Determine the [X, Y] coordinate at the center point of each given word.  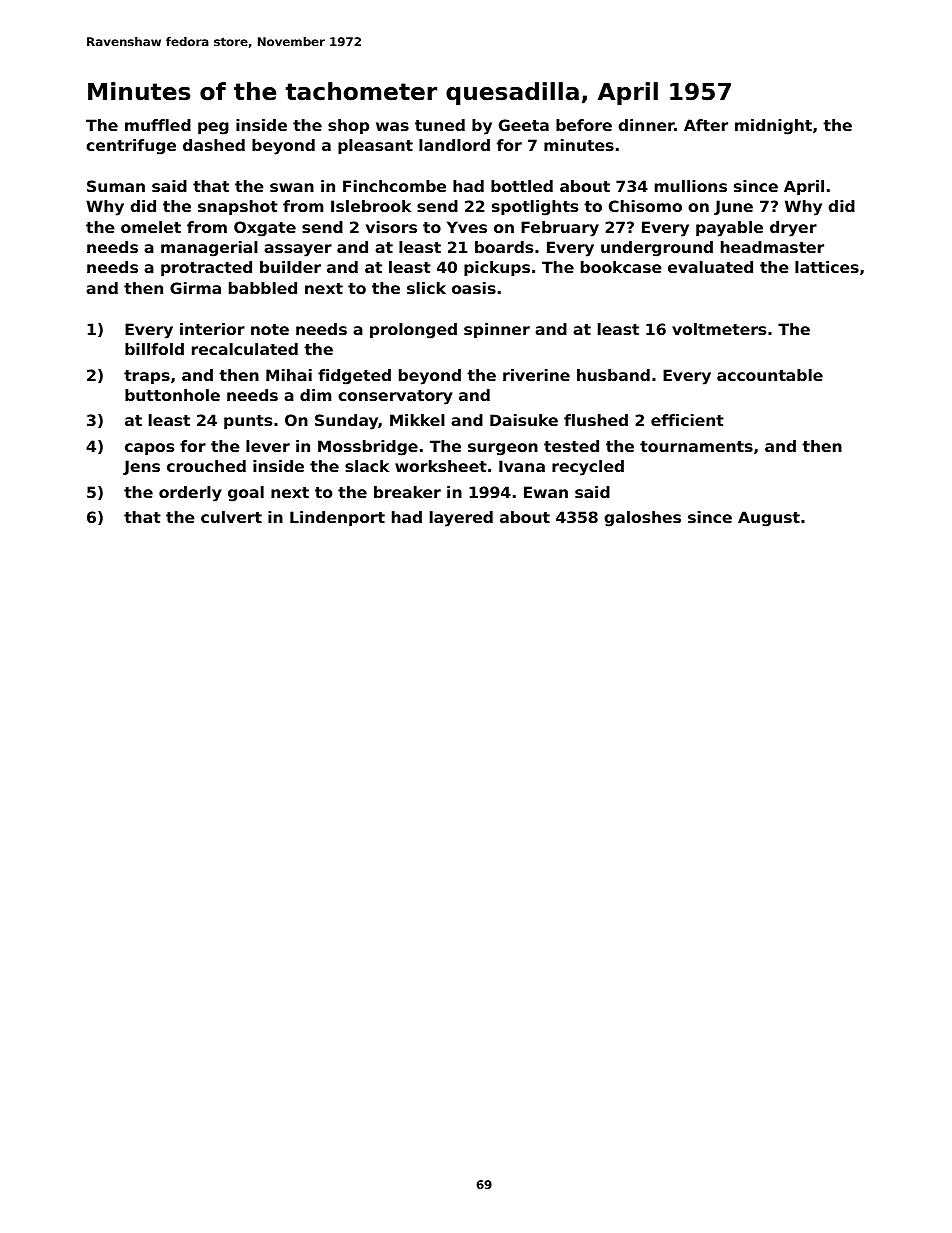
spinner [497, 330]
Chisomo [645, 206]
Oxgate [265, 229]
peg [213, 128]
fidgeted [354, 377]
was [392, 126]
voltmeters [719, 329]
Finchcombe [394, 186]
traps [147, 377]
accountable [770, 375]
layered [461, 519]
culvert [231, 517]
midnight [773, 127]
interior [212, 329]
